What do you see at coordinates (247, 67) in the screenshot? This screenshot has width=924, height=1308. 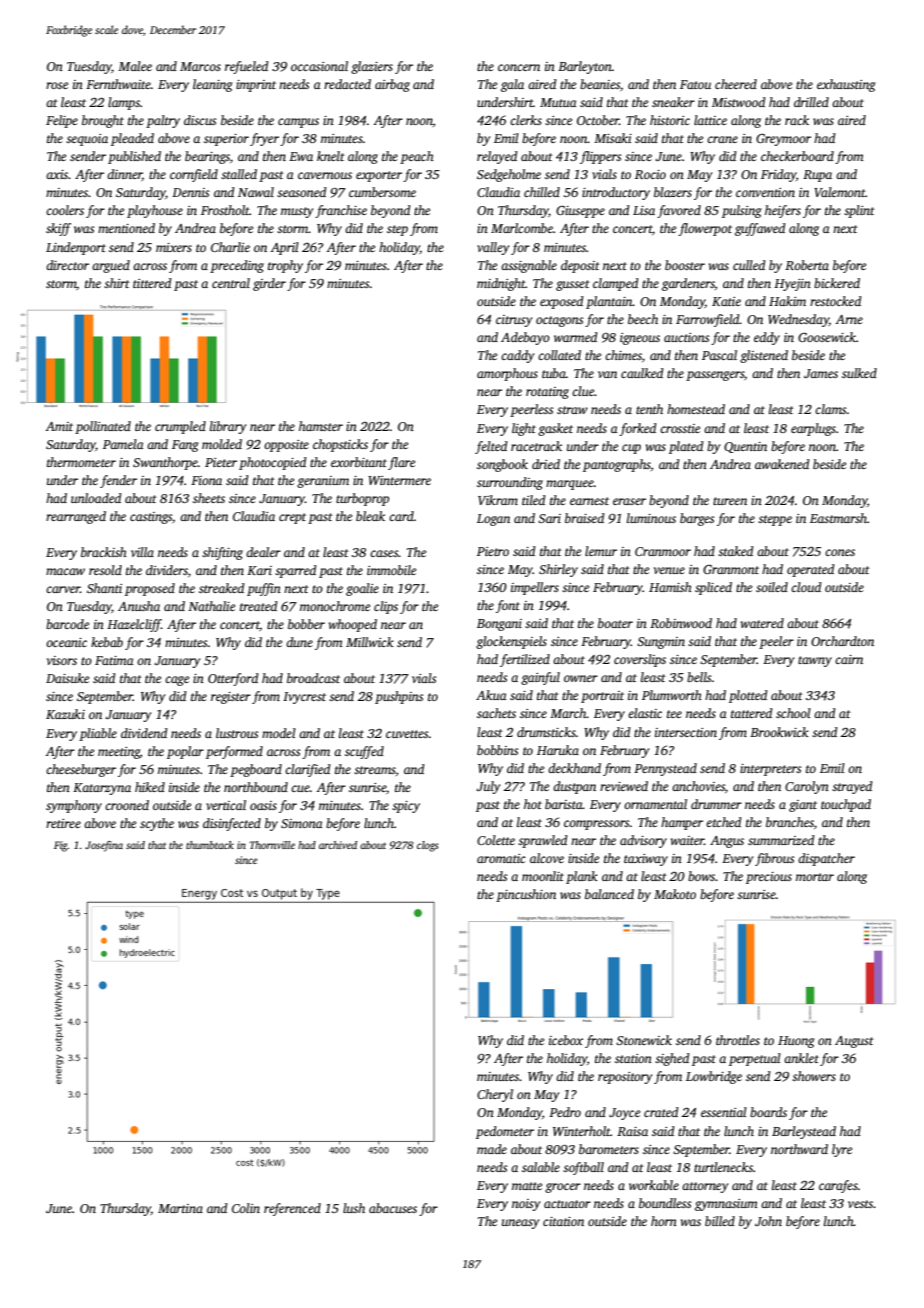 I see `refueled` at bounding box center [247, 67].
